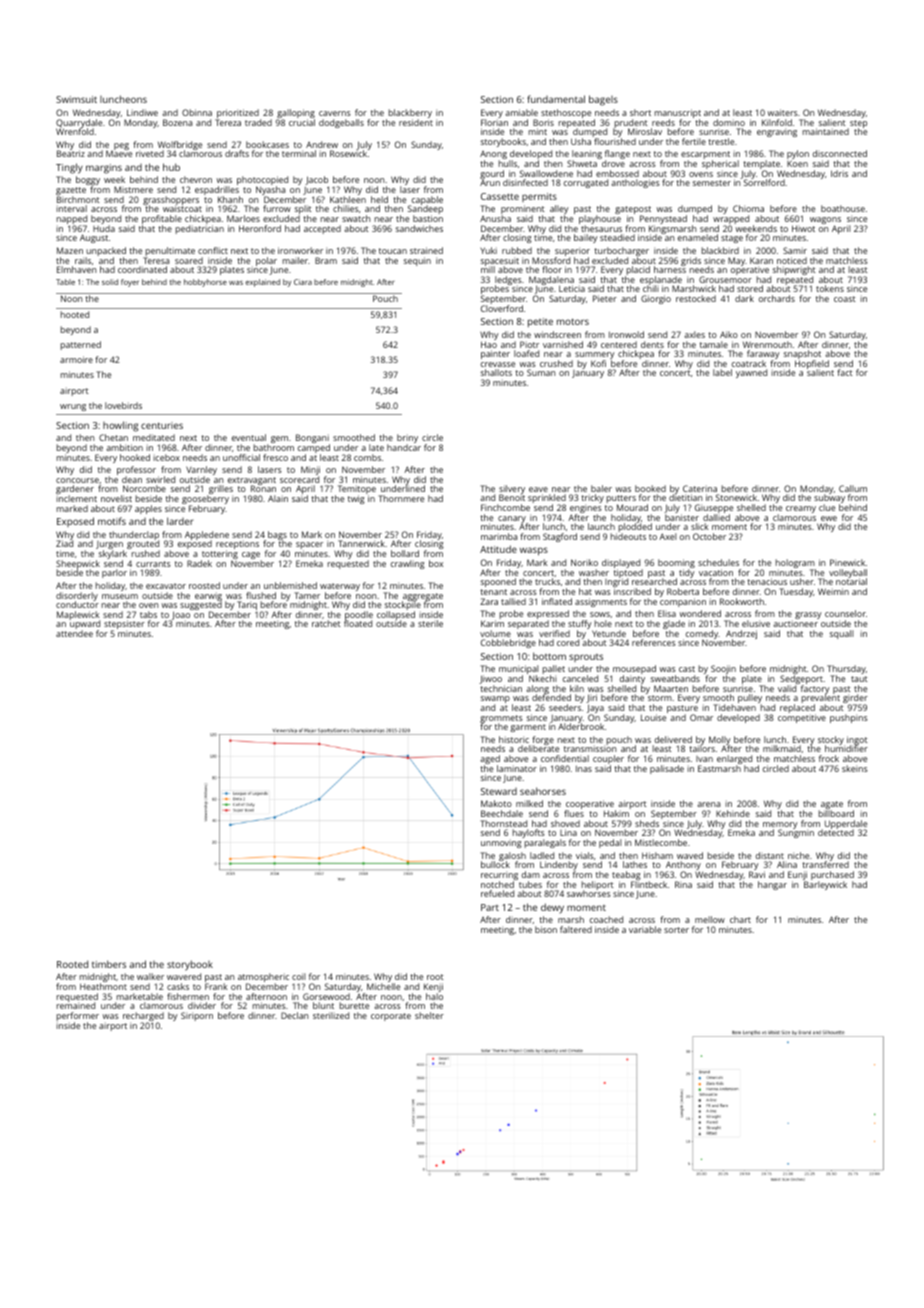 This document has height=1308, width=924. What do you see at coordinates (603, 100) in the document?
I see `bagels` at bounding box center [603, 100].
